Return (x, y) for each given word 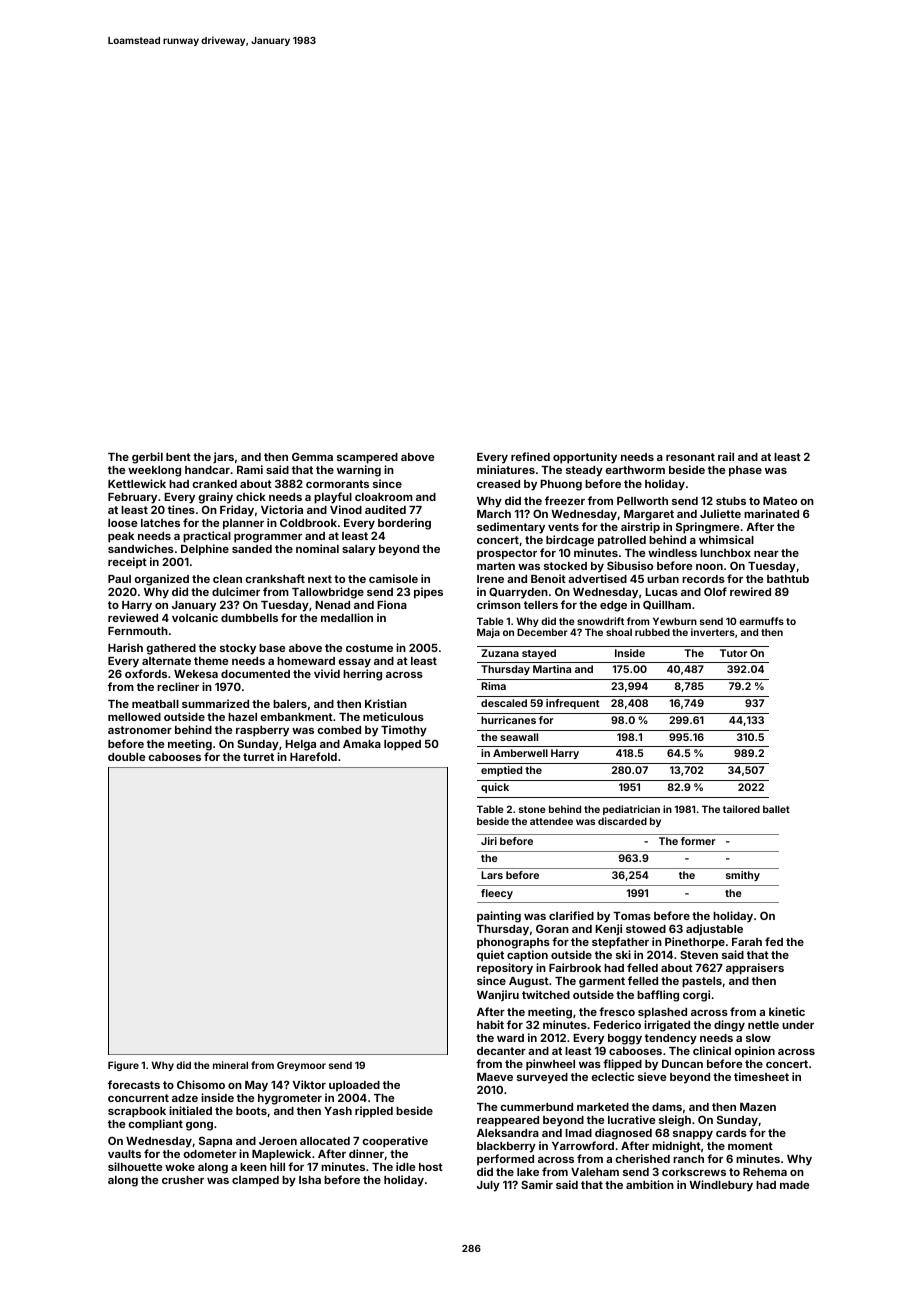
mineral (230, 1065)
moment (750, 1146)
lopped (402, 745)
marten (496, 566)
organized (161, 580)
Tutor (734, 653)
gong (199, 1126)
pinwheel (550, 1065)
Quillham (667, 605)
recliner (178, 686)
